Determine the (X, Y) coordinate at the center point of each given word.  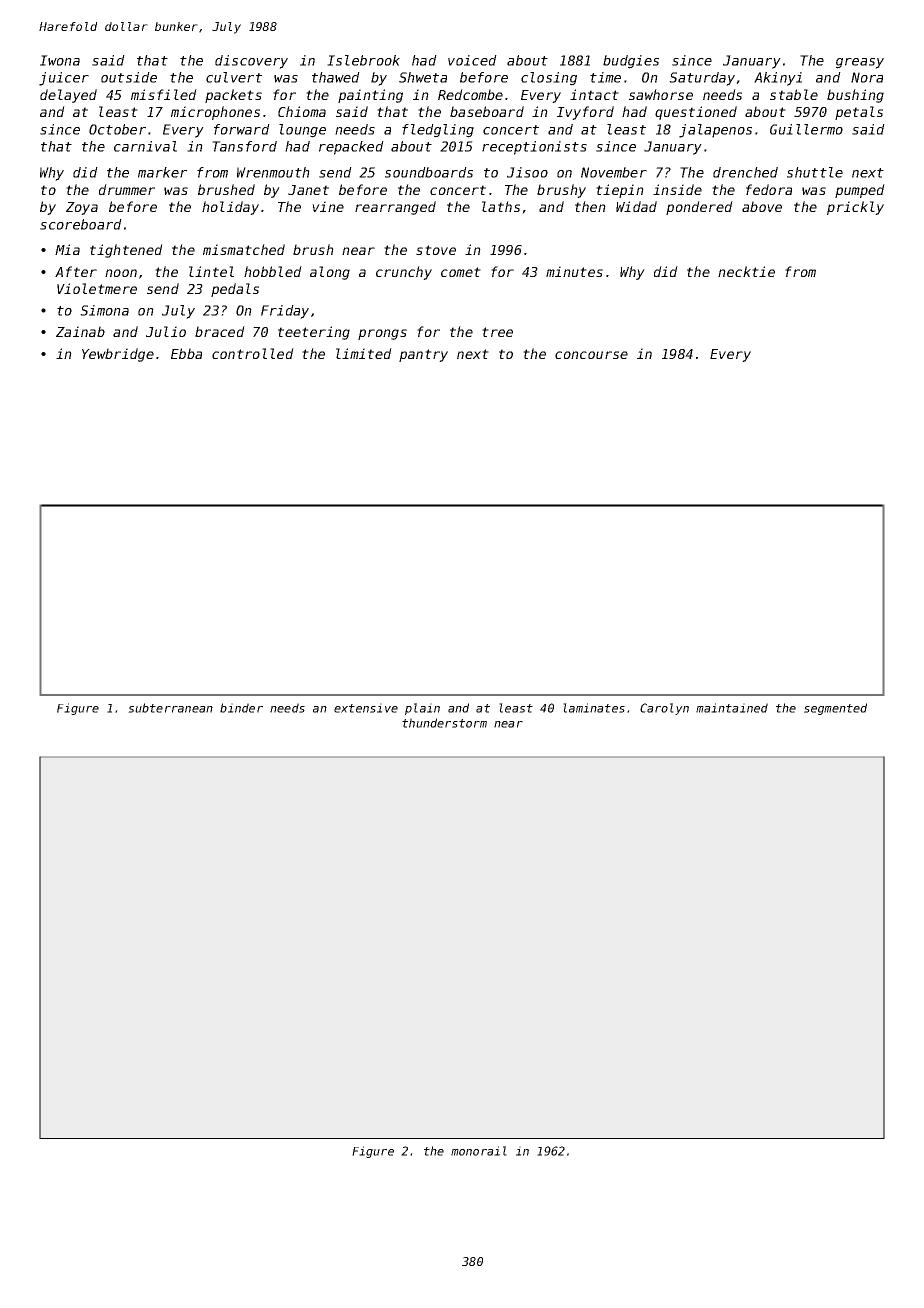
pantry (423, 355)
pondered (699, 208)
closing (549, 79)
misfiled (164, 94)
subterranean (170, 708)
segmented (835, 709)
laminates (594, 708)
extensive (366, 708)
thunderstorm (444, 723)
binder (241, 708)
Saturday (702, 79)
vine (328, 206)
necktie (746, 271)
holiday (230, 208)
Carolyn (664, 709)
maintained (732, 708)
